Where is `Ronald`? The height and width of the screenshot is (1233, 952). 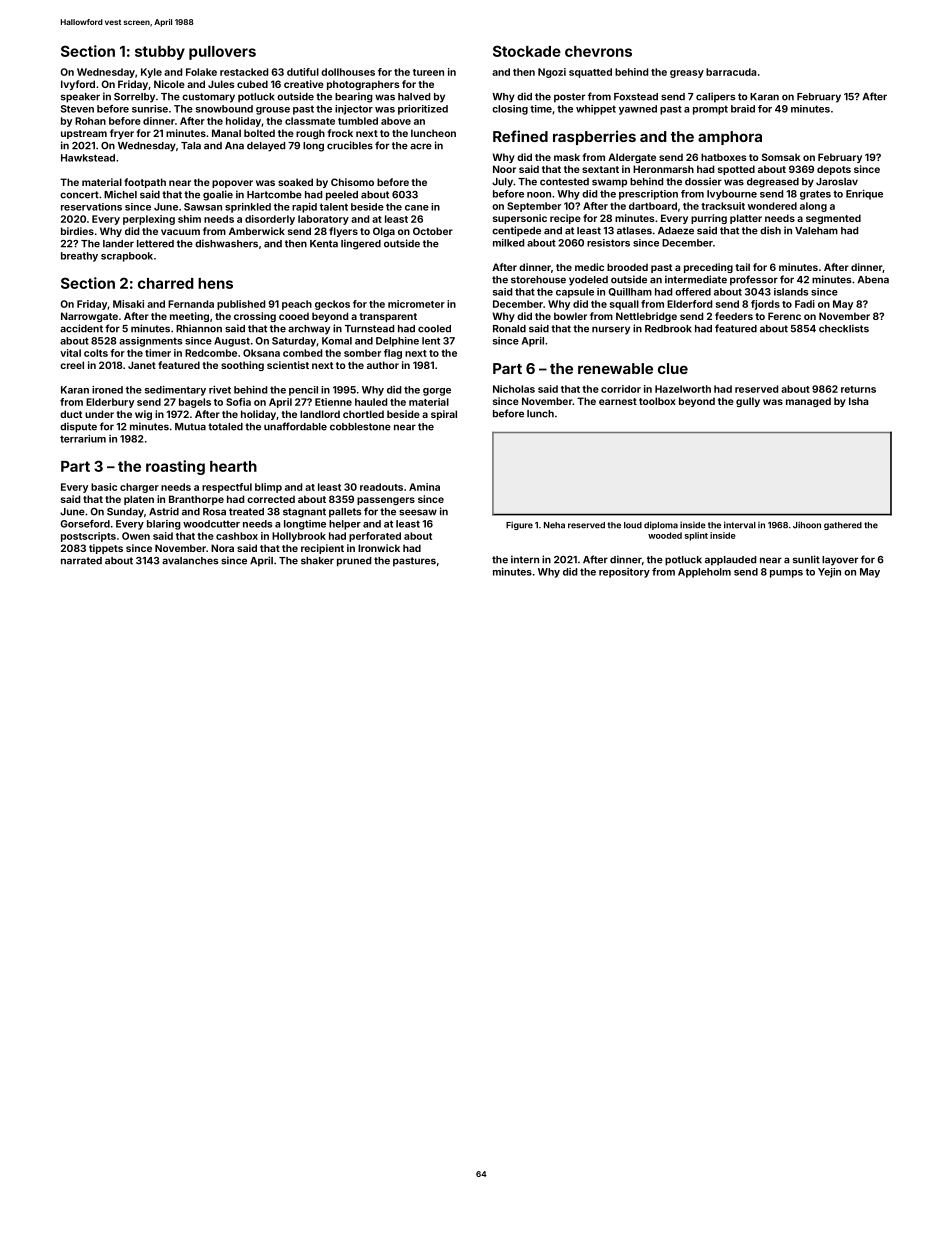
Ronald is located at coordinates (509, 329).
